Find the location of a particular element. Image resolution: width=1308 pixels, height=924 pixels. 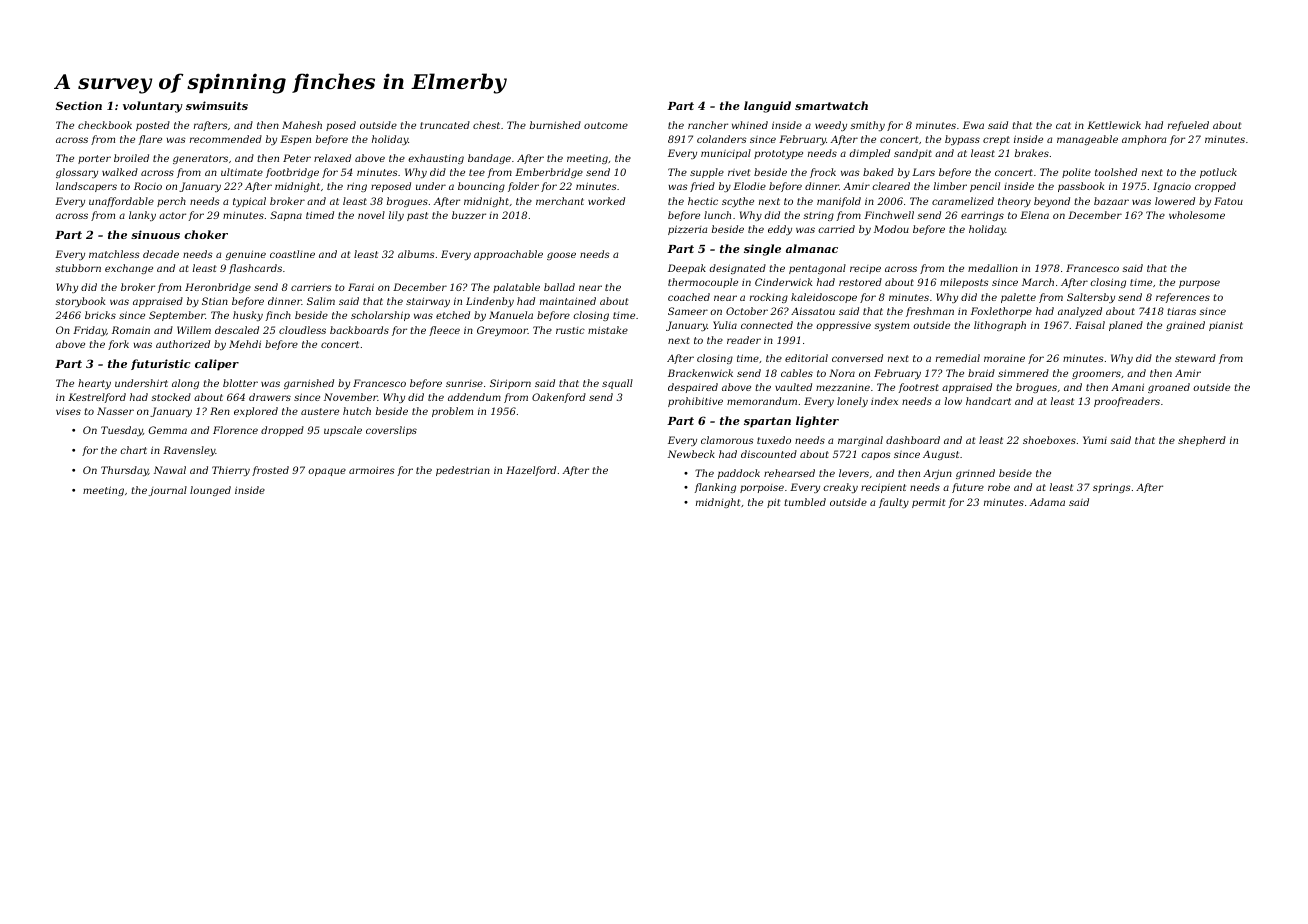

caliper is located at coordinates (217, 365).
